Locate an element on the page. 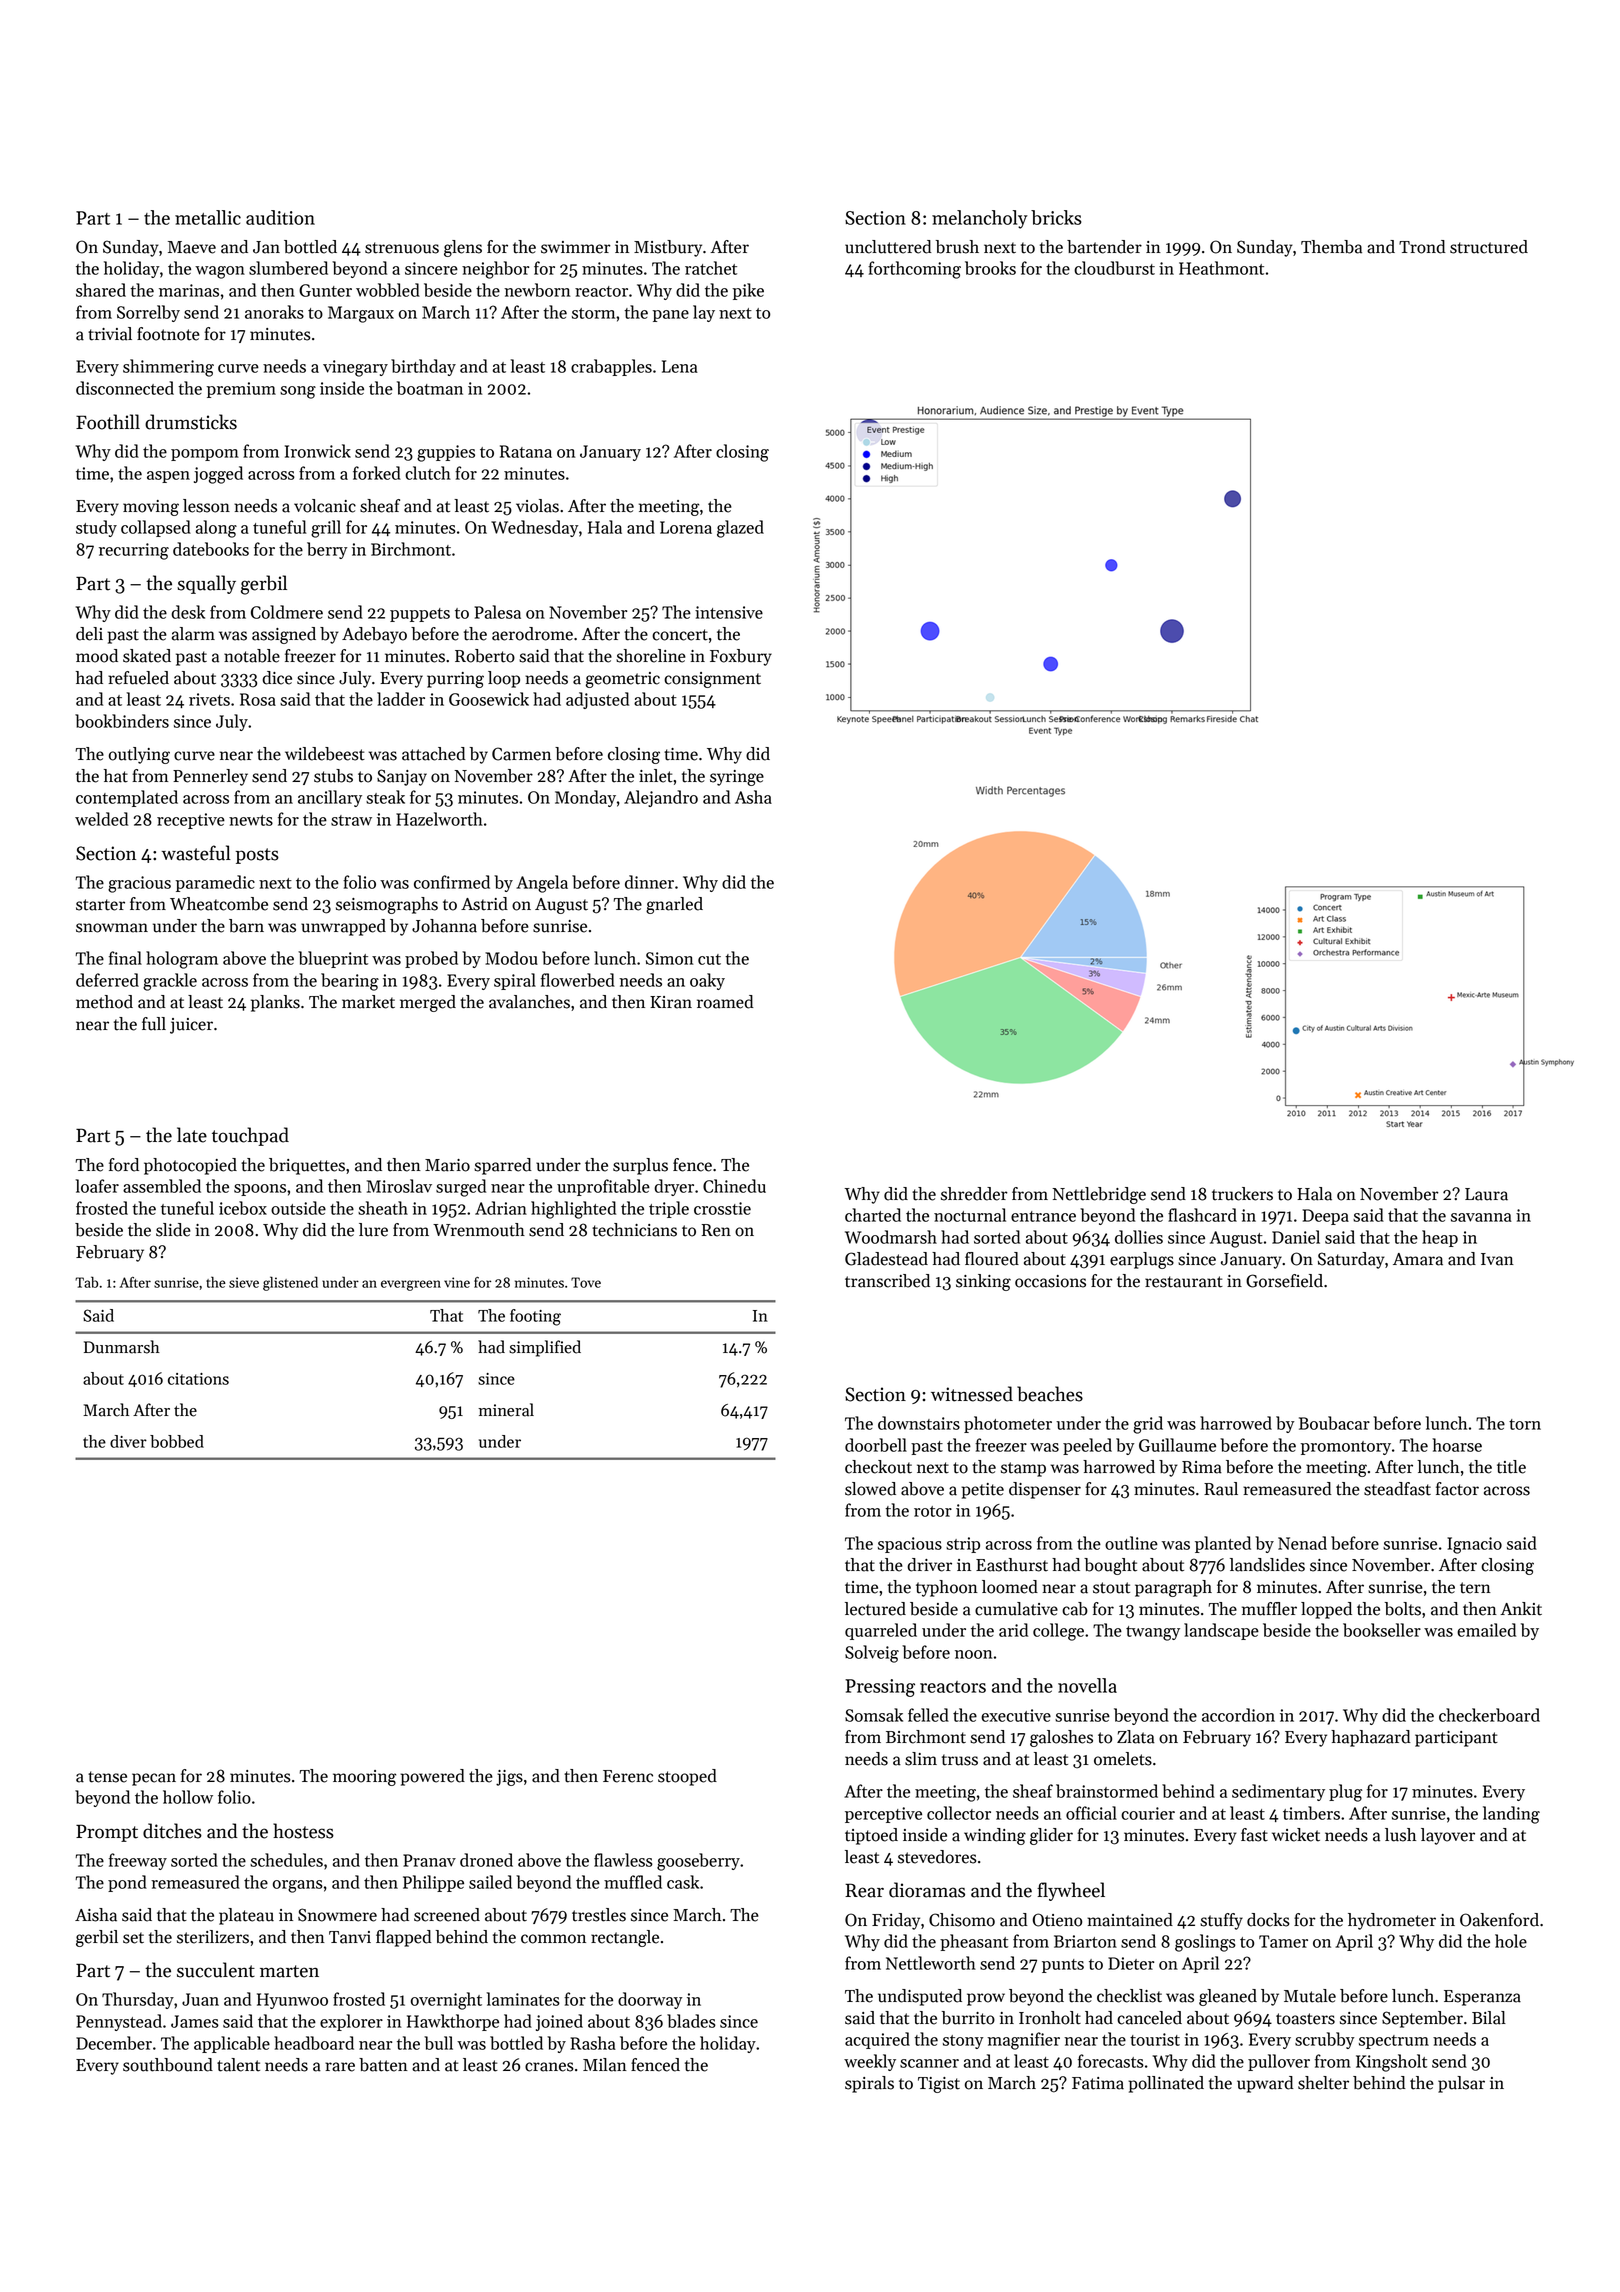 The height and width of the page is (2292, 1620). mooring is located at coordinates (364, 1778).
